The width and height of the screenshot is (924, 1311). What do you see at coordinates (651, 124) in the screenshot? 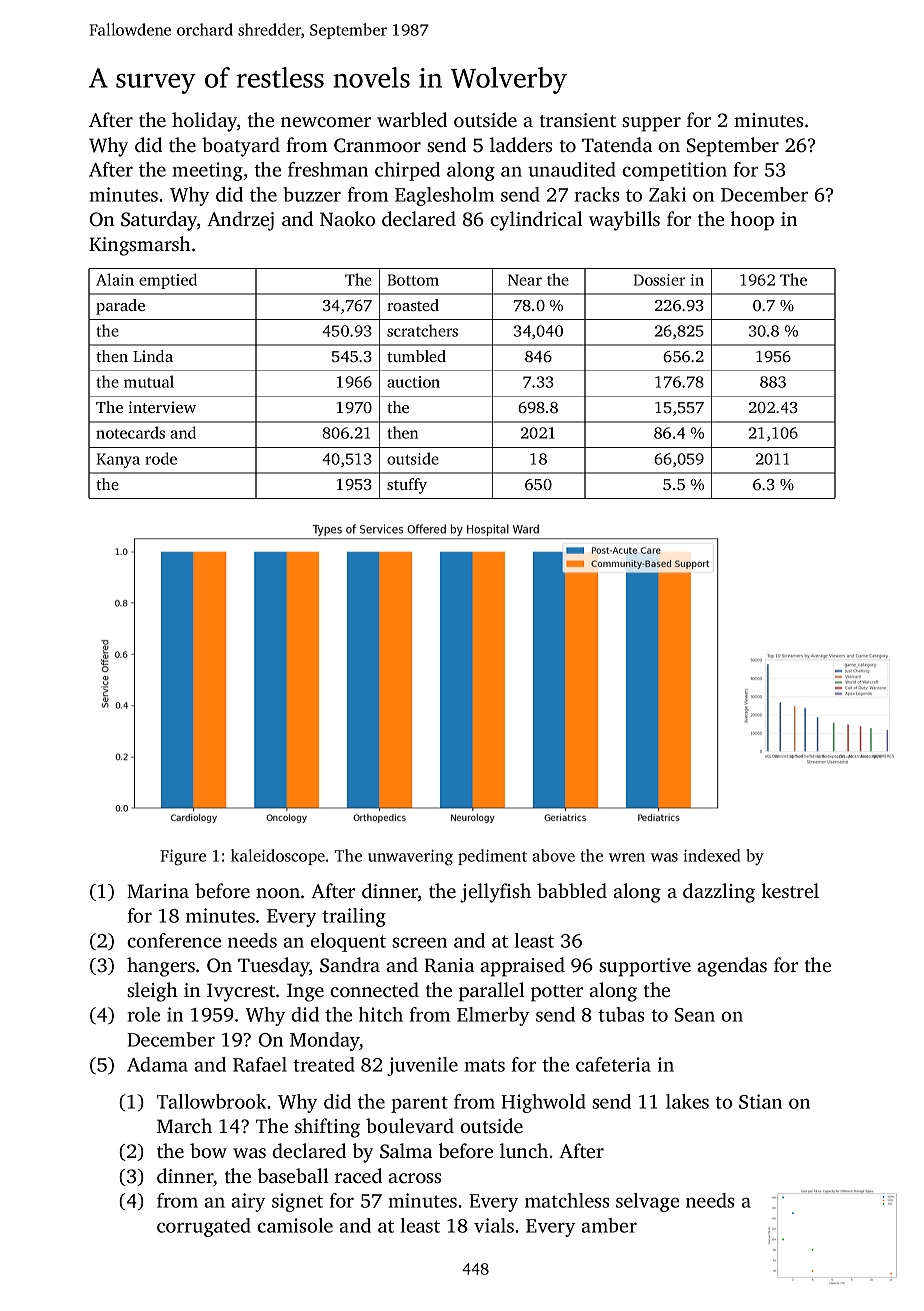
I see `supper` at bounding box center [651, 124].
